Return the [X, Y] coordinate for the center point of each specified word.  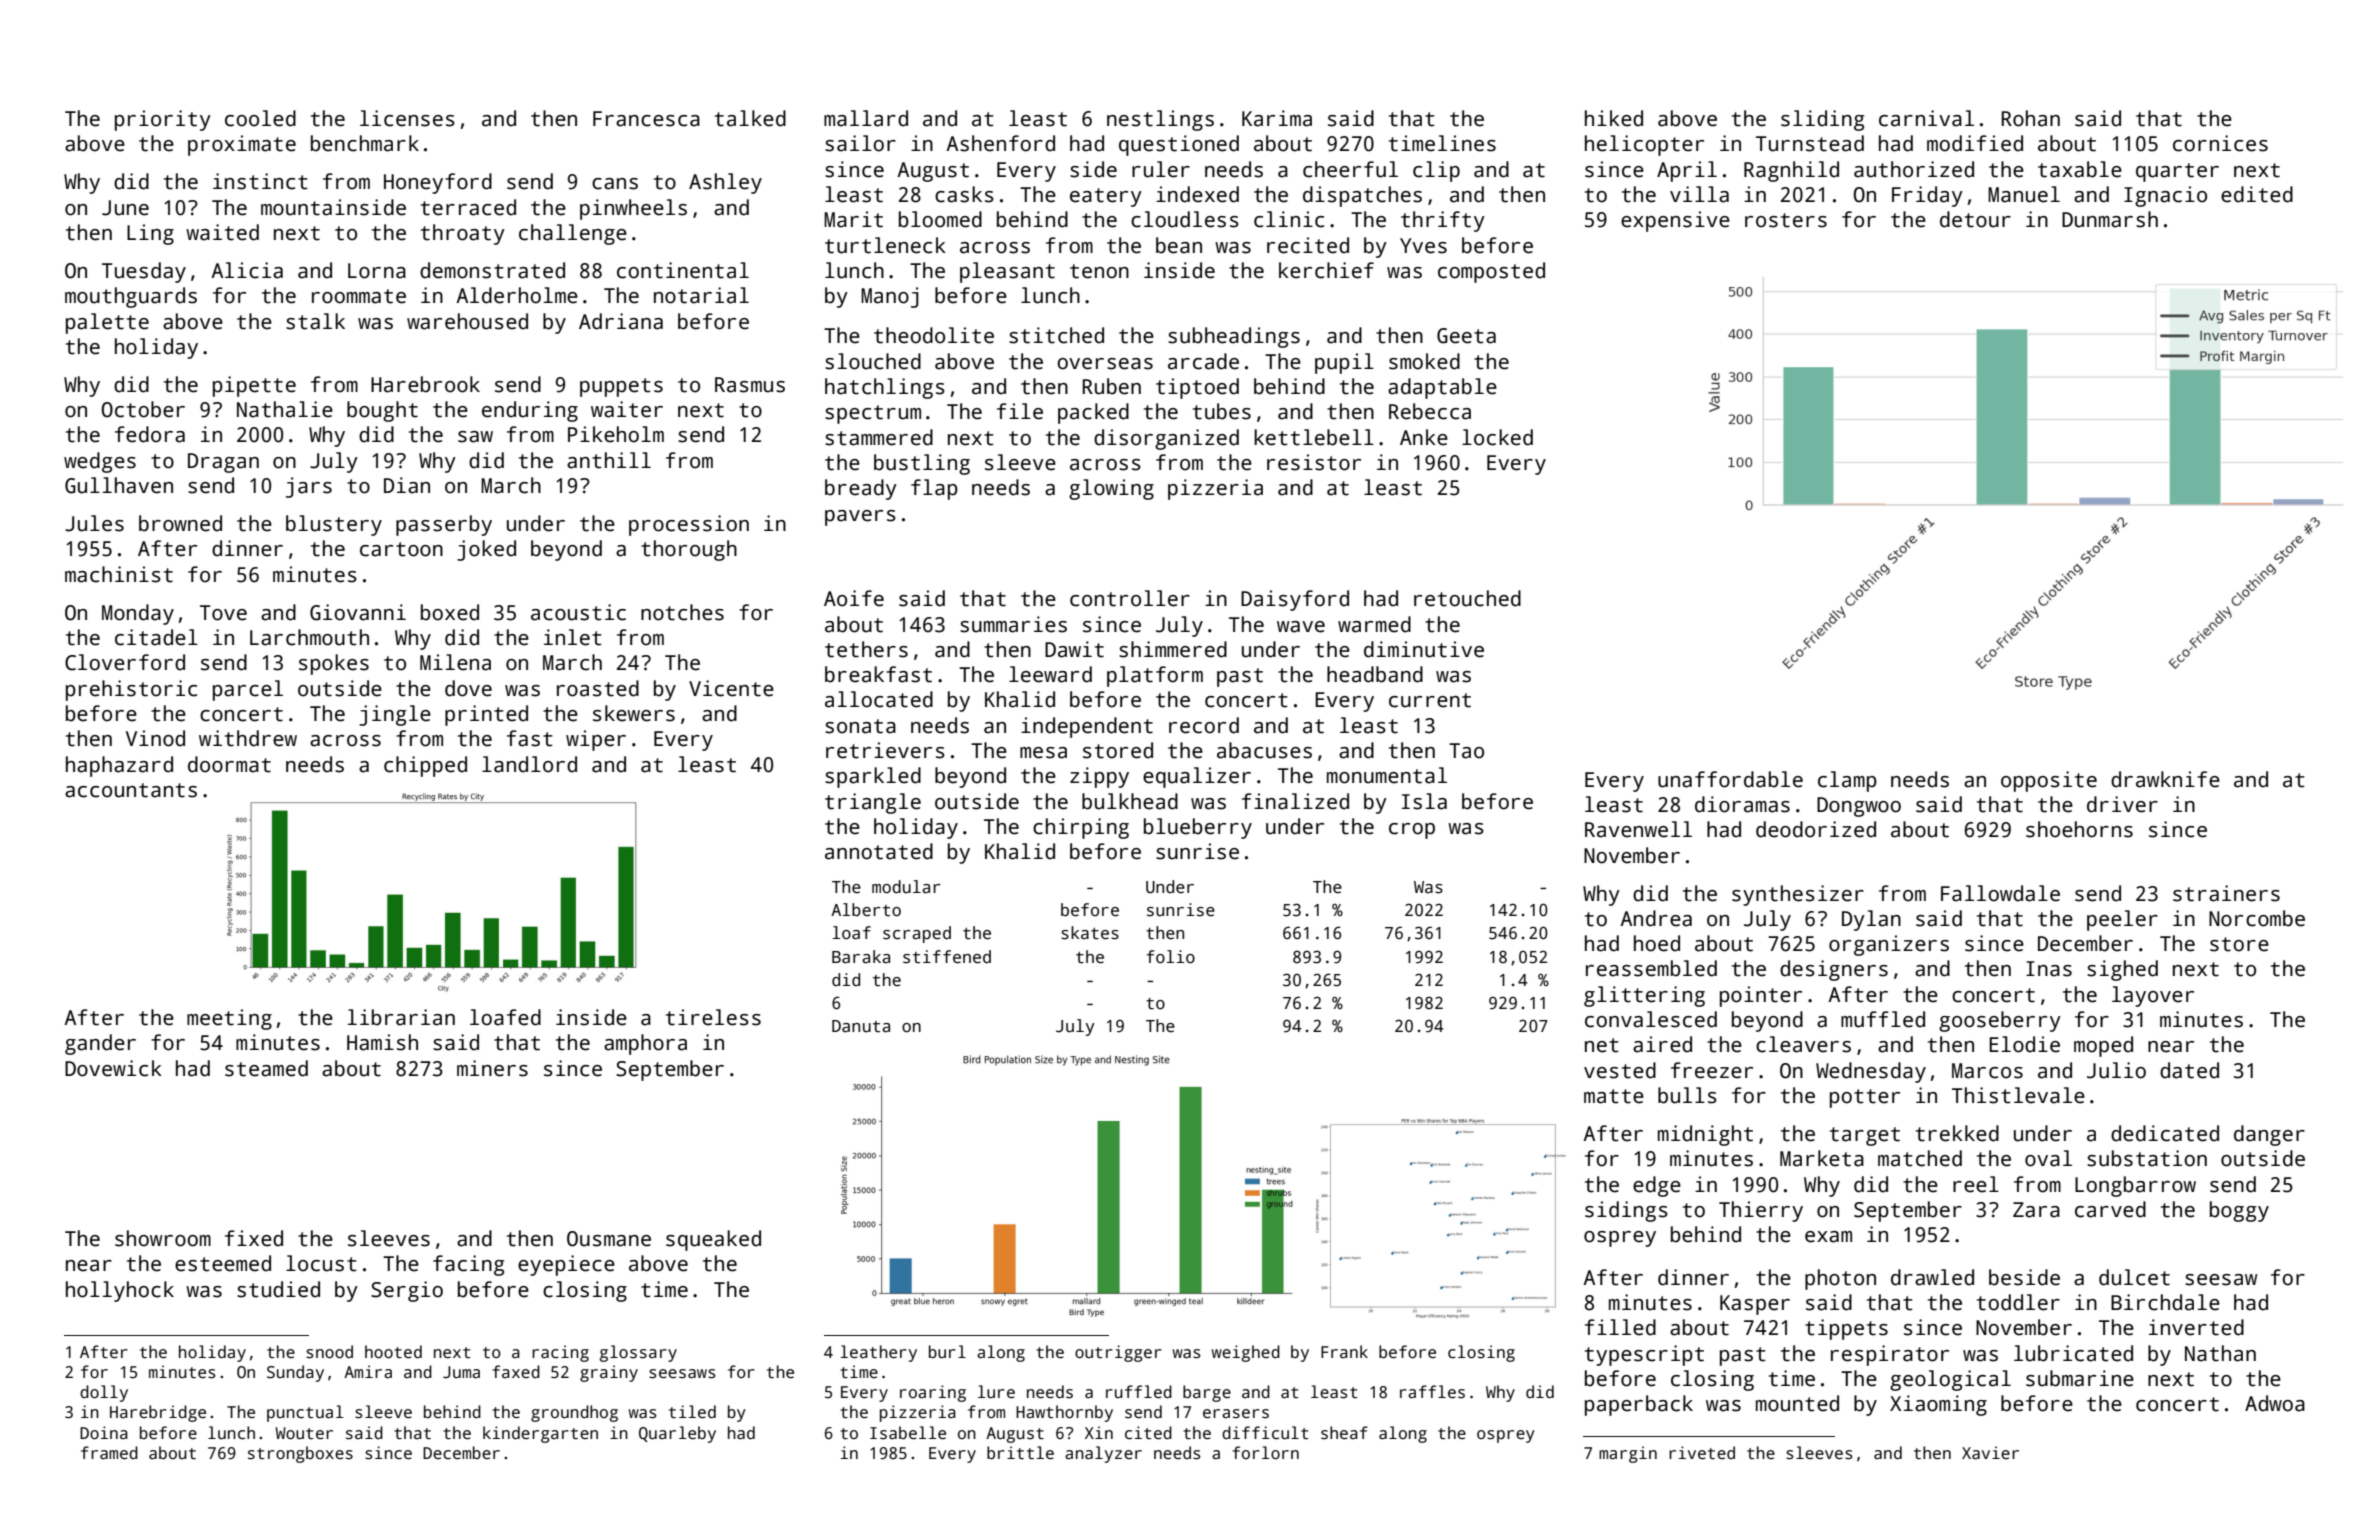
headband [1375, 674]
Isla [1424, 801]
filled [1620, 1327]
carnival [1926, 118]
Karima [1277, 118]
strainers [2226, 893]
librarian [401, 1017]
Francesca [646, 119]
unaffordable [1730, 779]
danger [2269, 1135]
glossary [638, 1353]
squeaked [713, 1240]
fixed [254, 1238]
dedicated [2165, 1133]
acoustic [578, 612]
